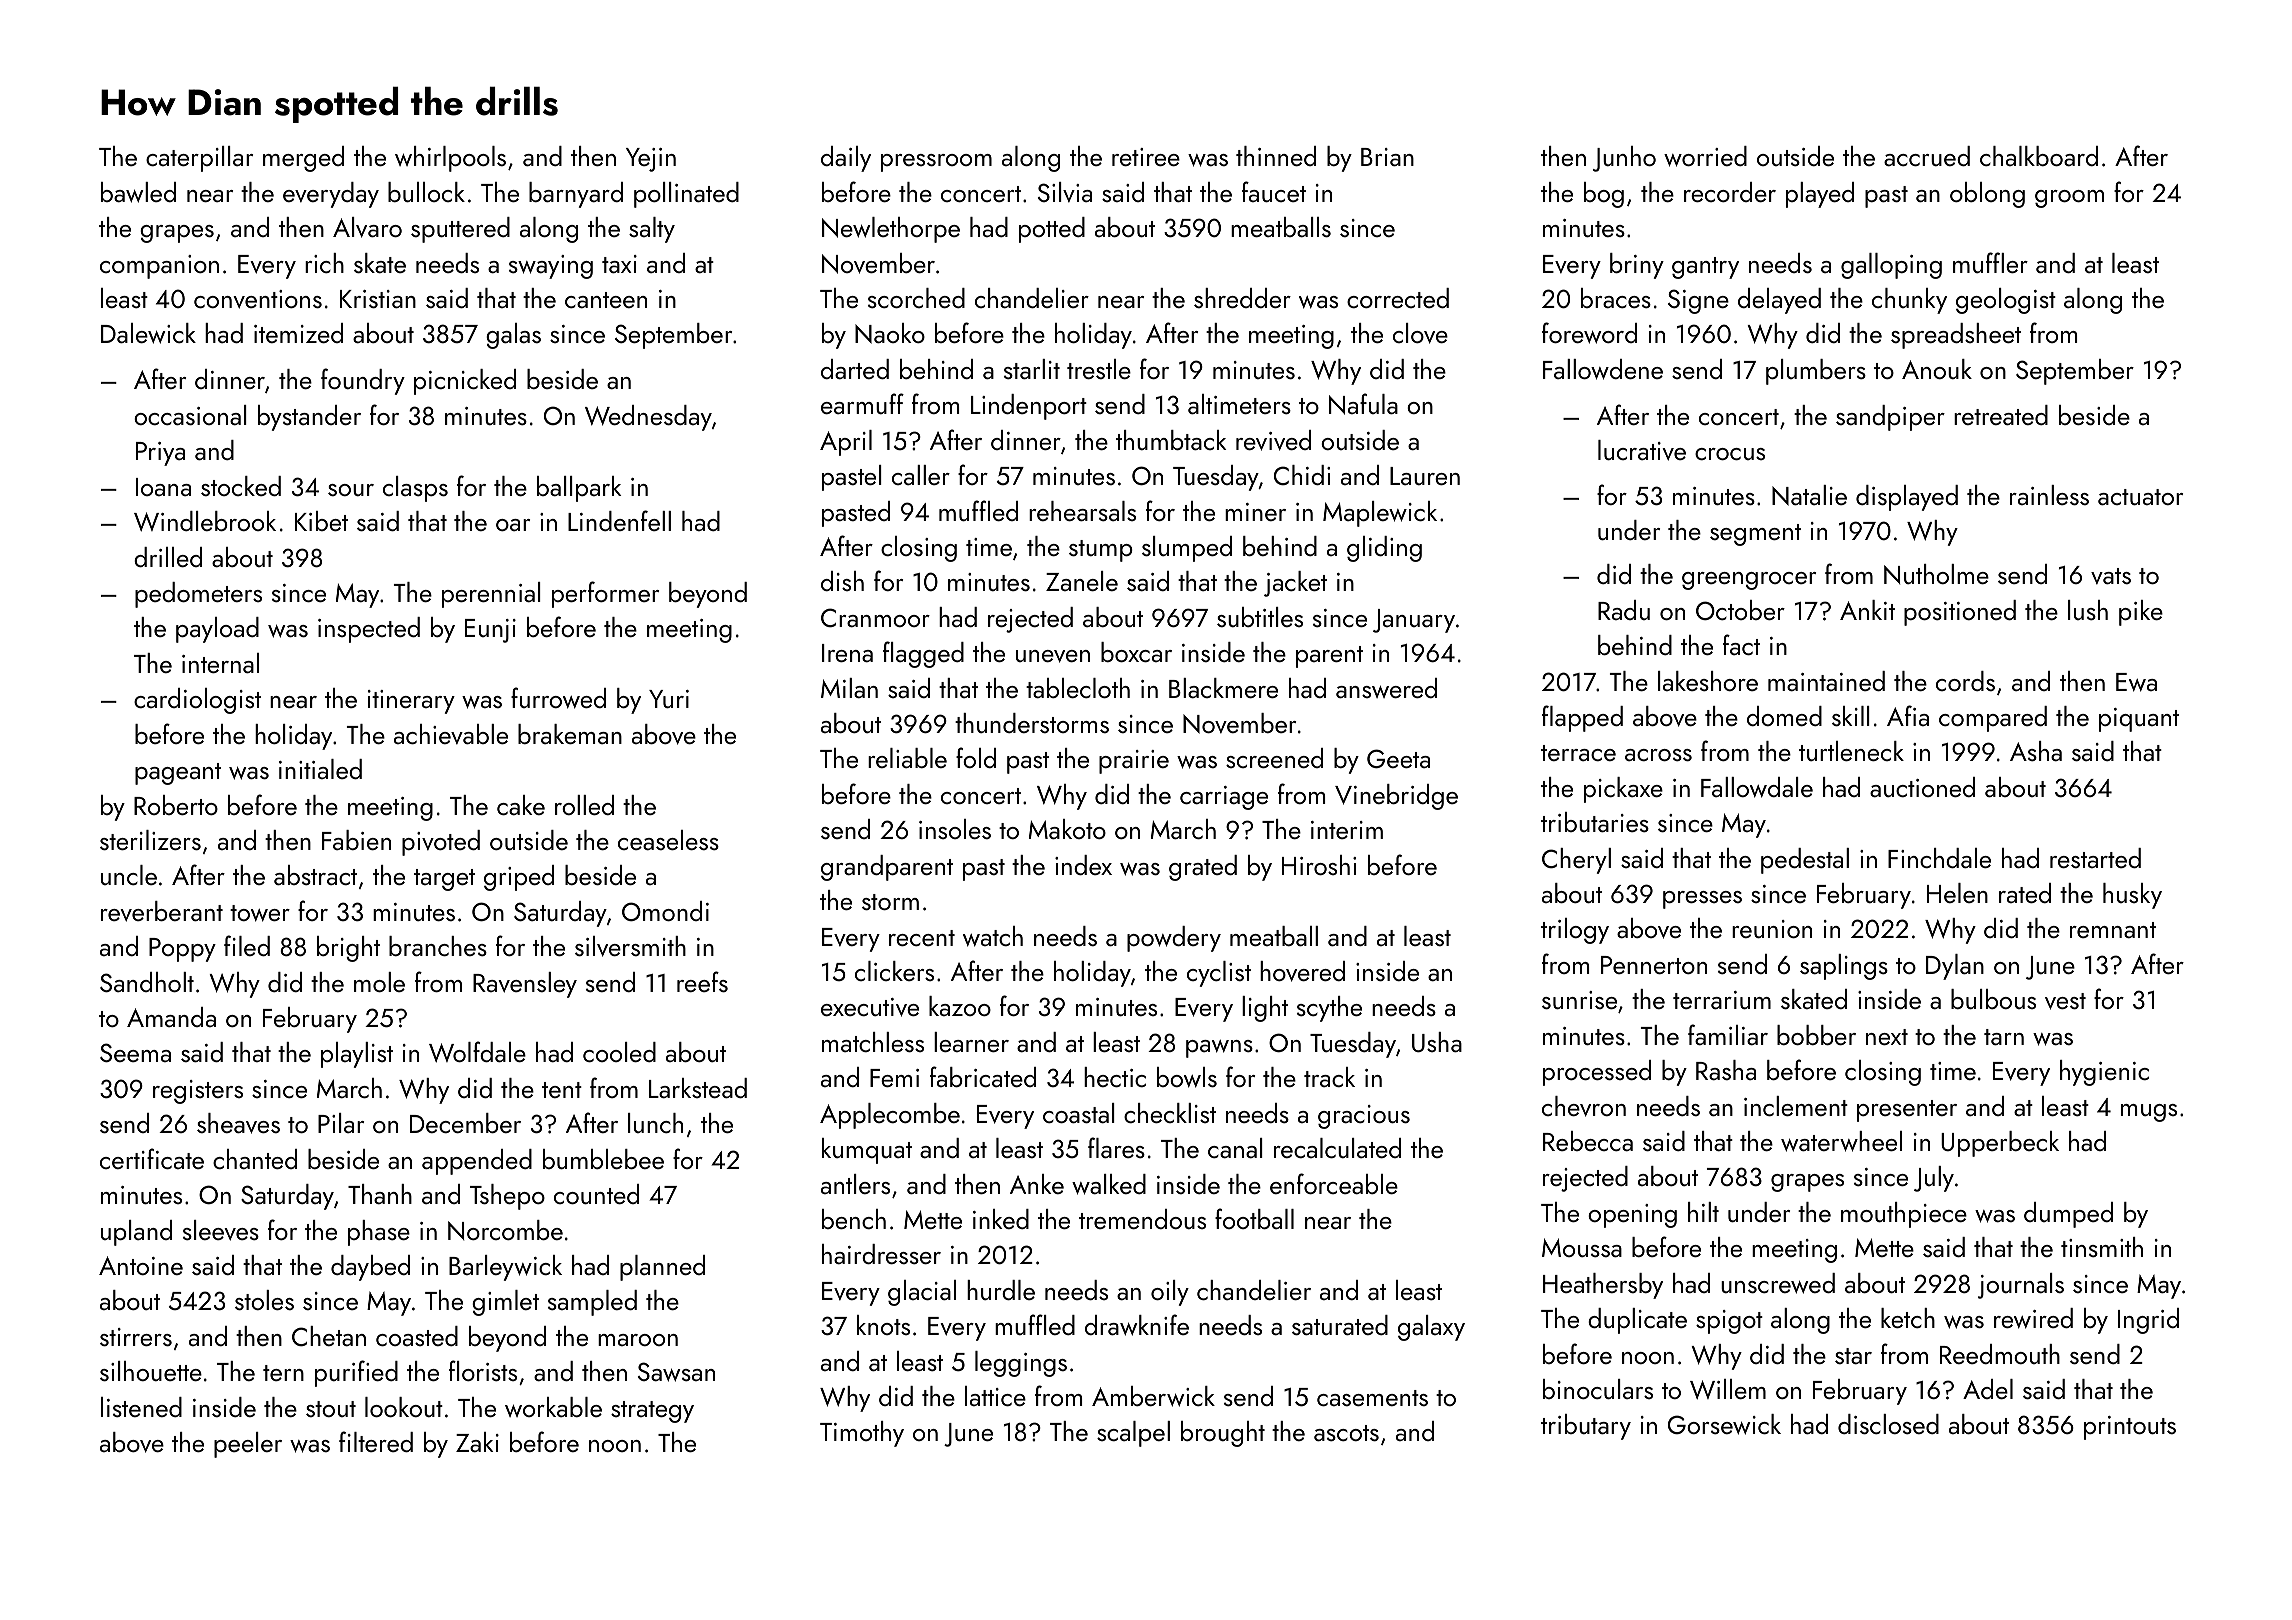 The image size is (2292, 1620). I want to click on casements, so click(1372, 1398).
